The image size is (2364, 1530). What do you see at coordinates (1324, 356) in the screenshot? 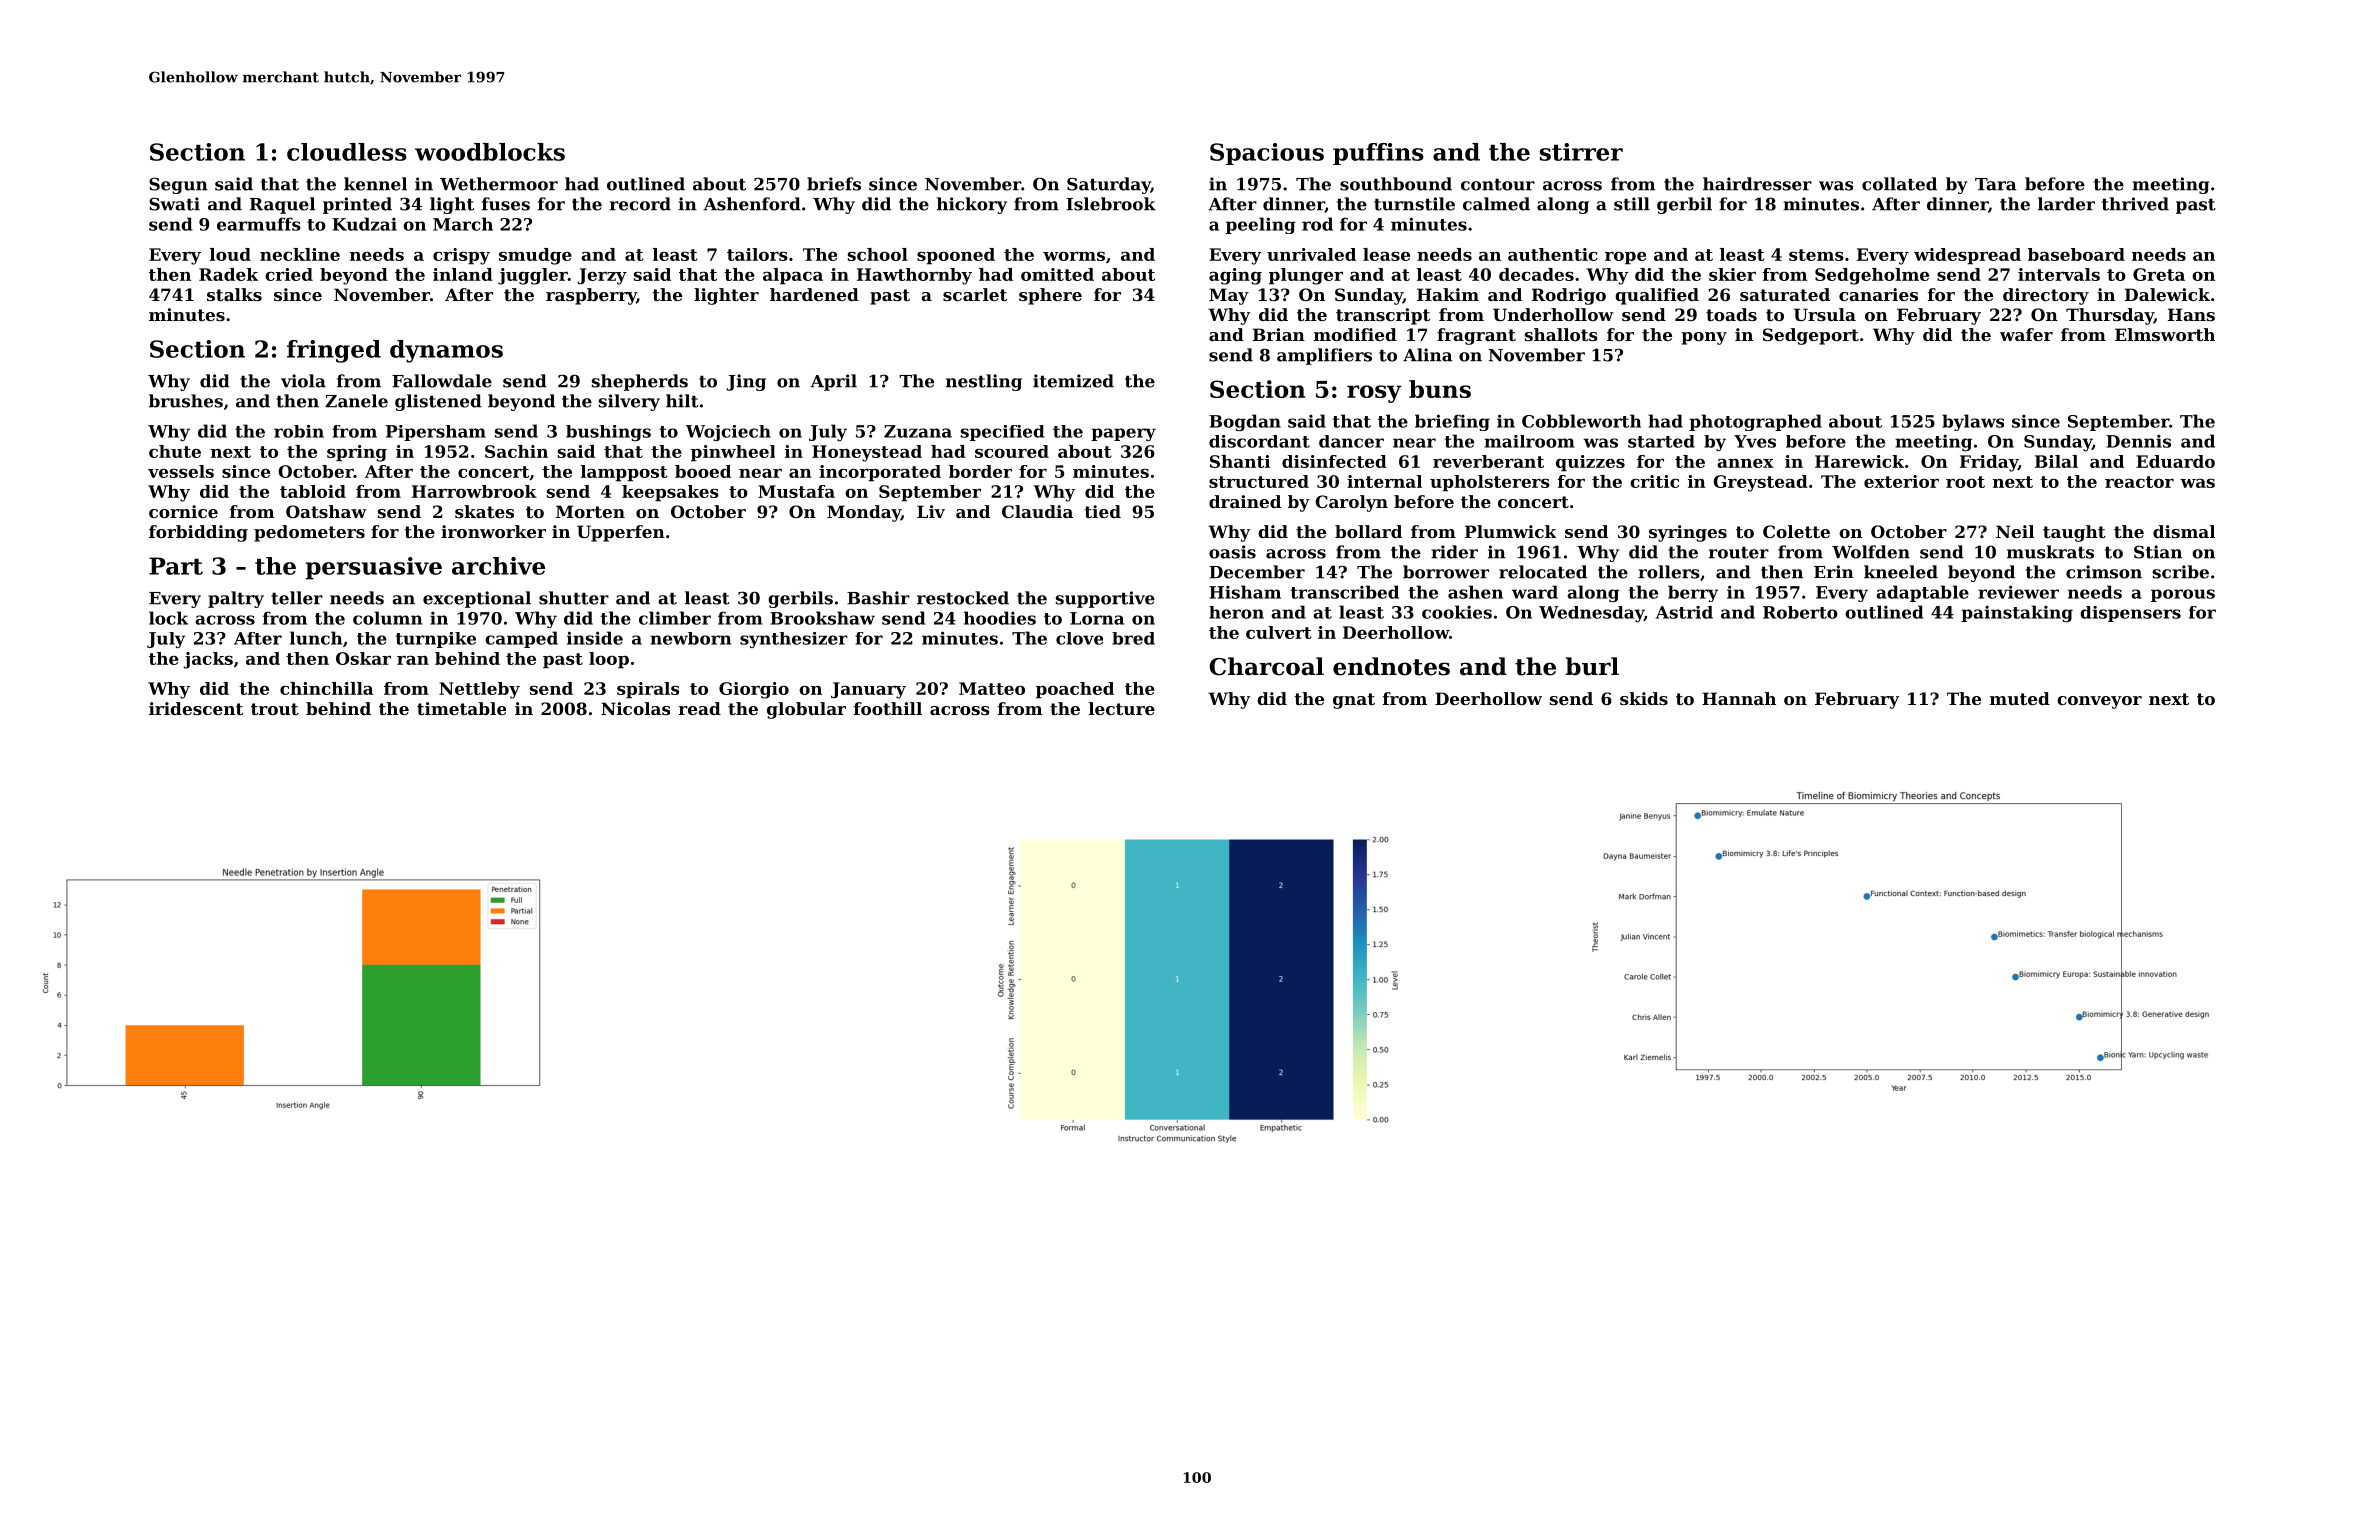
I see `amplifiers` at bounding box center [1324, 356].
